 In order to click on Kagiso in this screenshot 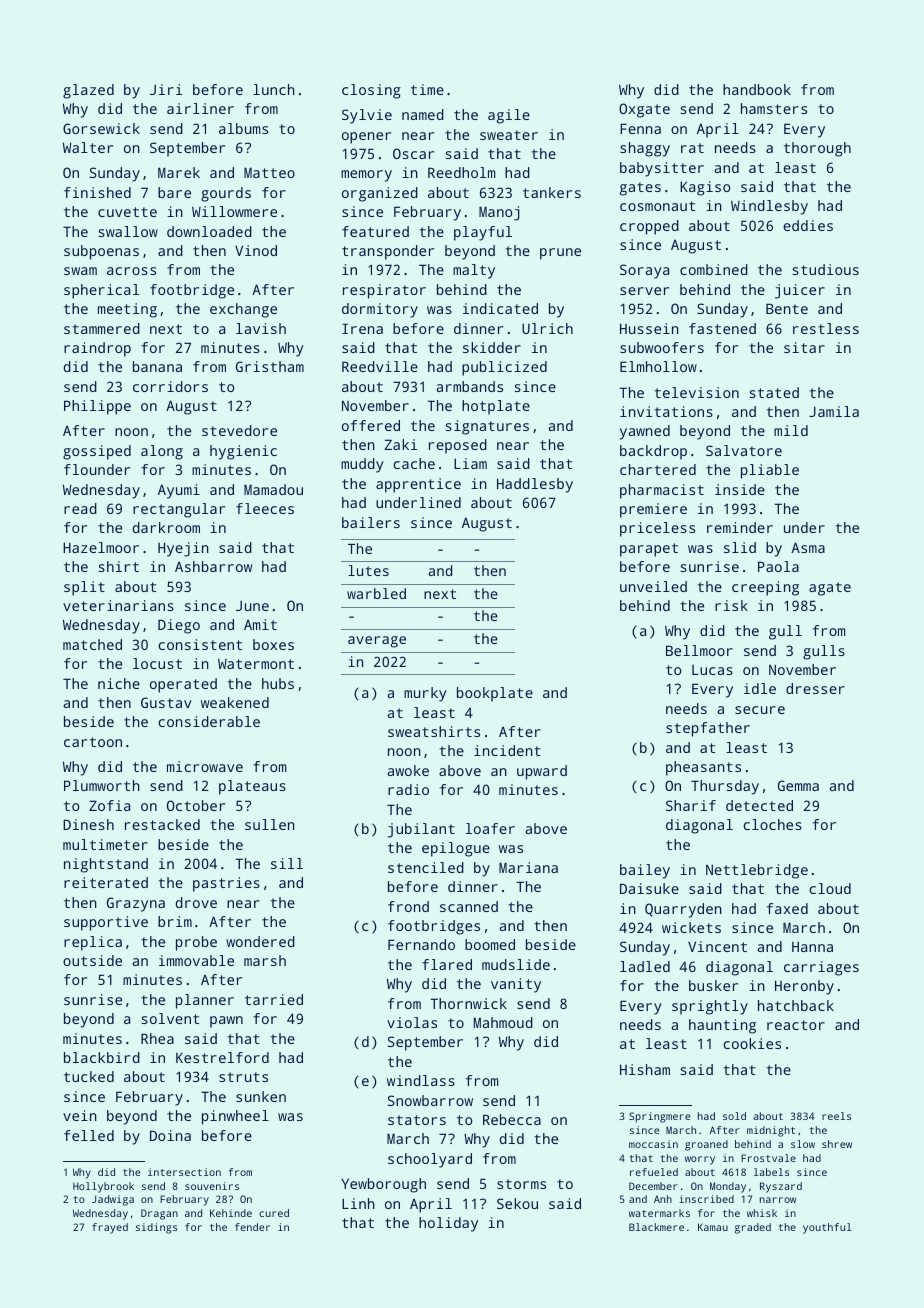, I will do `click(705, 188)`.
